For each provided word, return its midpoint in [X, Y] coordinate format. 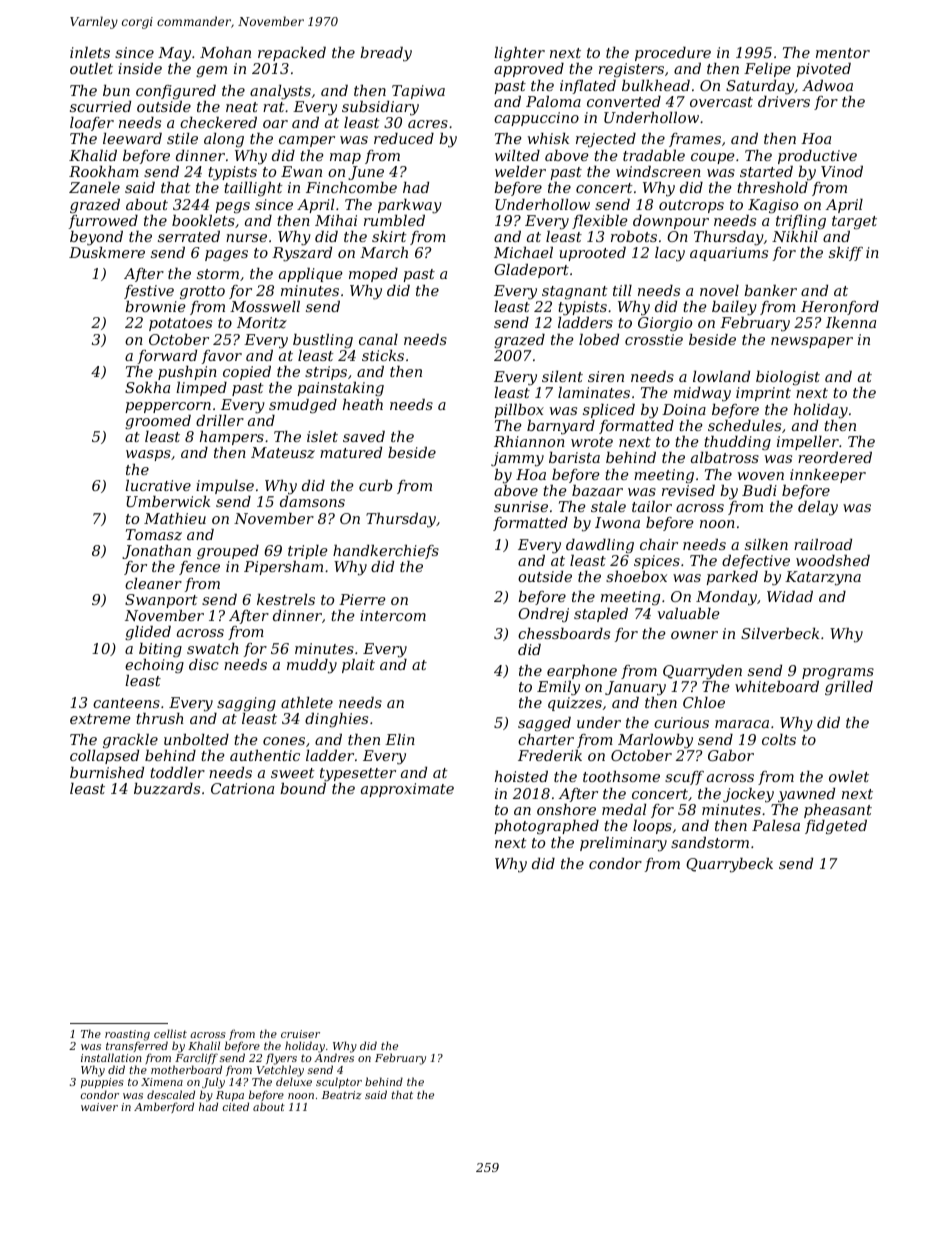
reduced [404, 138]
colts [779, 739]
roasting [127, 1036]
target [854, 222]
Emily [558, 688]
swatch [213, 648]
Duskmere [107, 252]
